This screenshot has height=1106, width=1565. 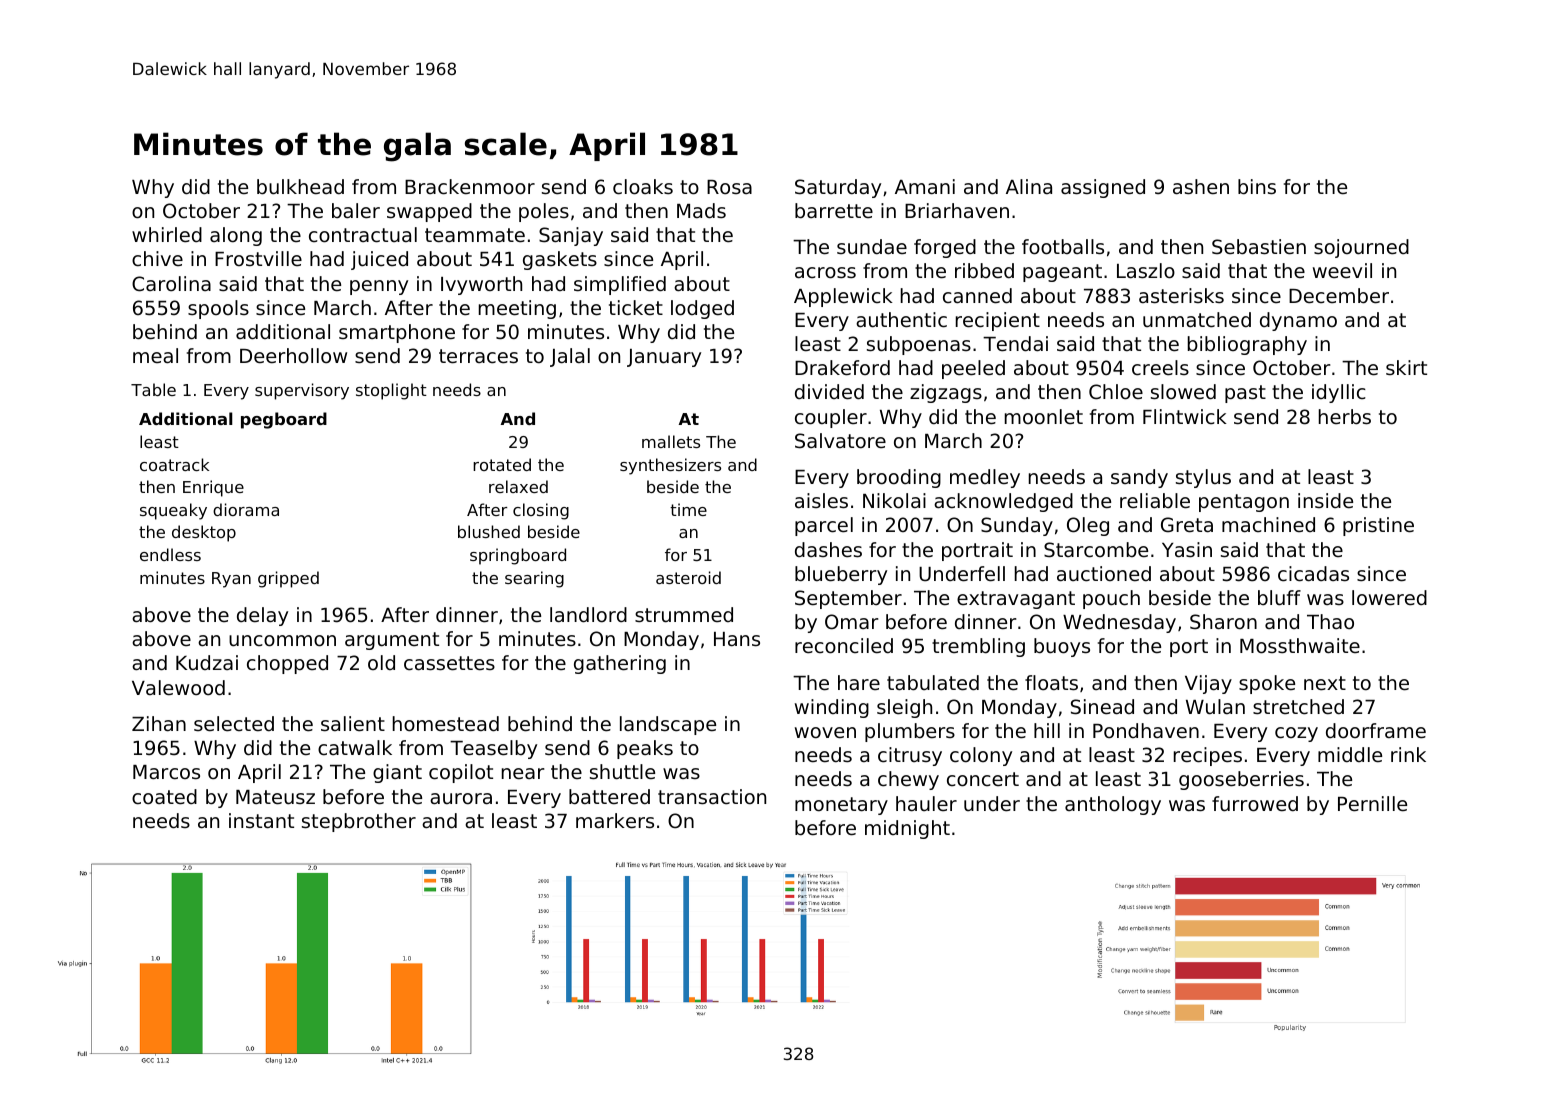 What do you see at coordinates (1160, 368) in the screenshot?
I see `creels` at bounding box center [1160, 368].
